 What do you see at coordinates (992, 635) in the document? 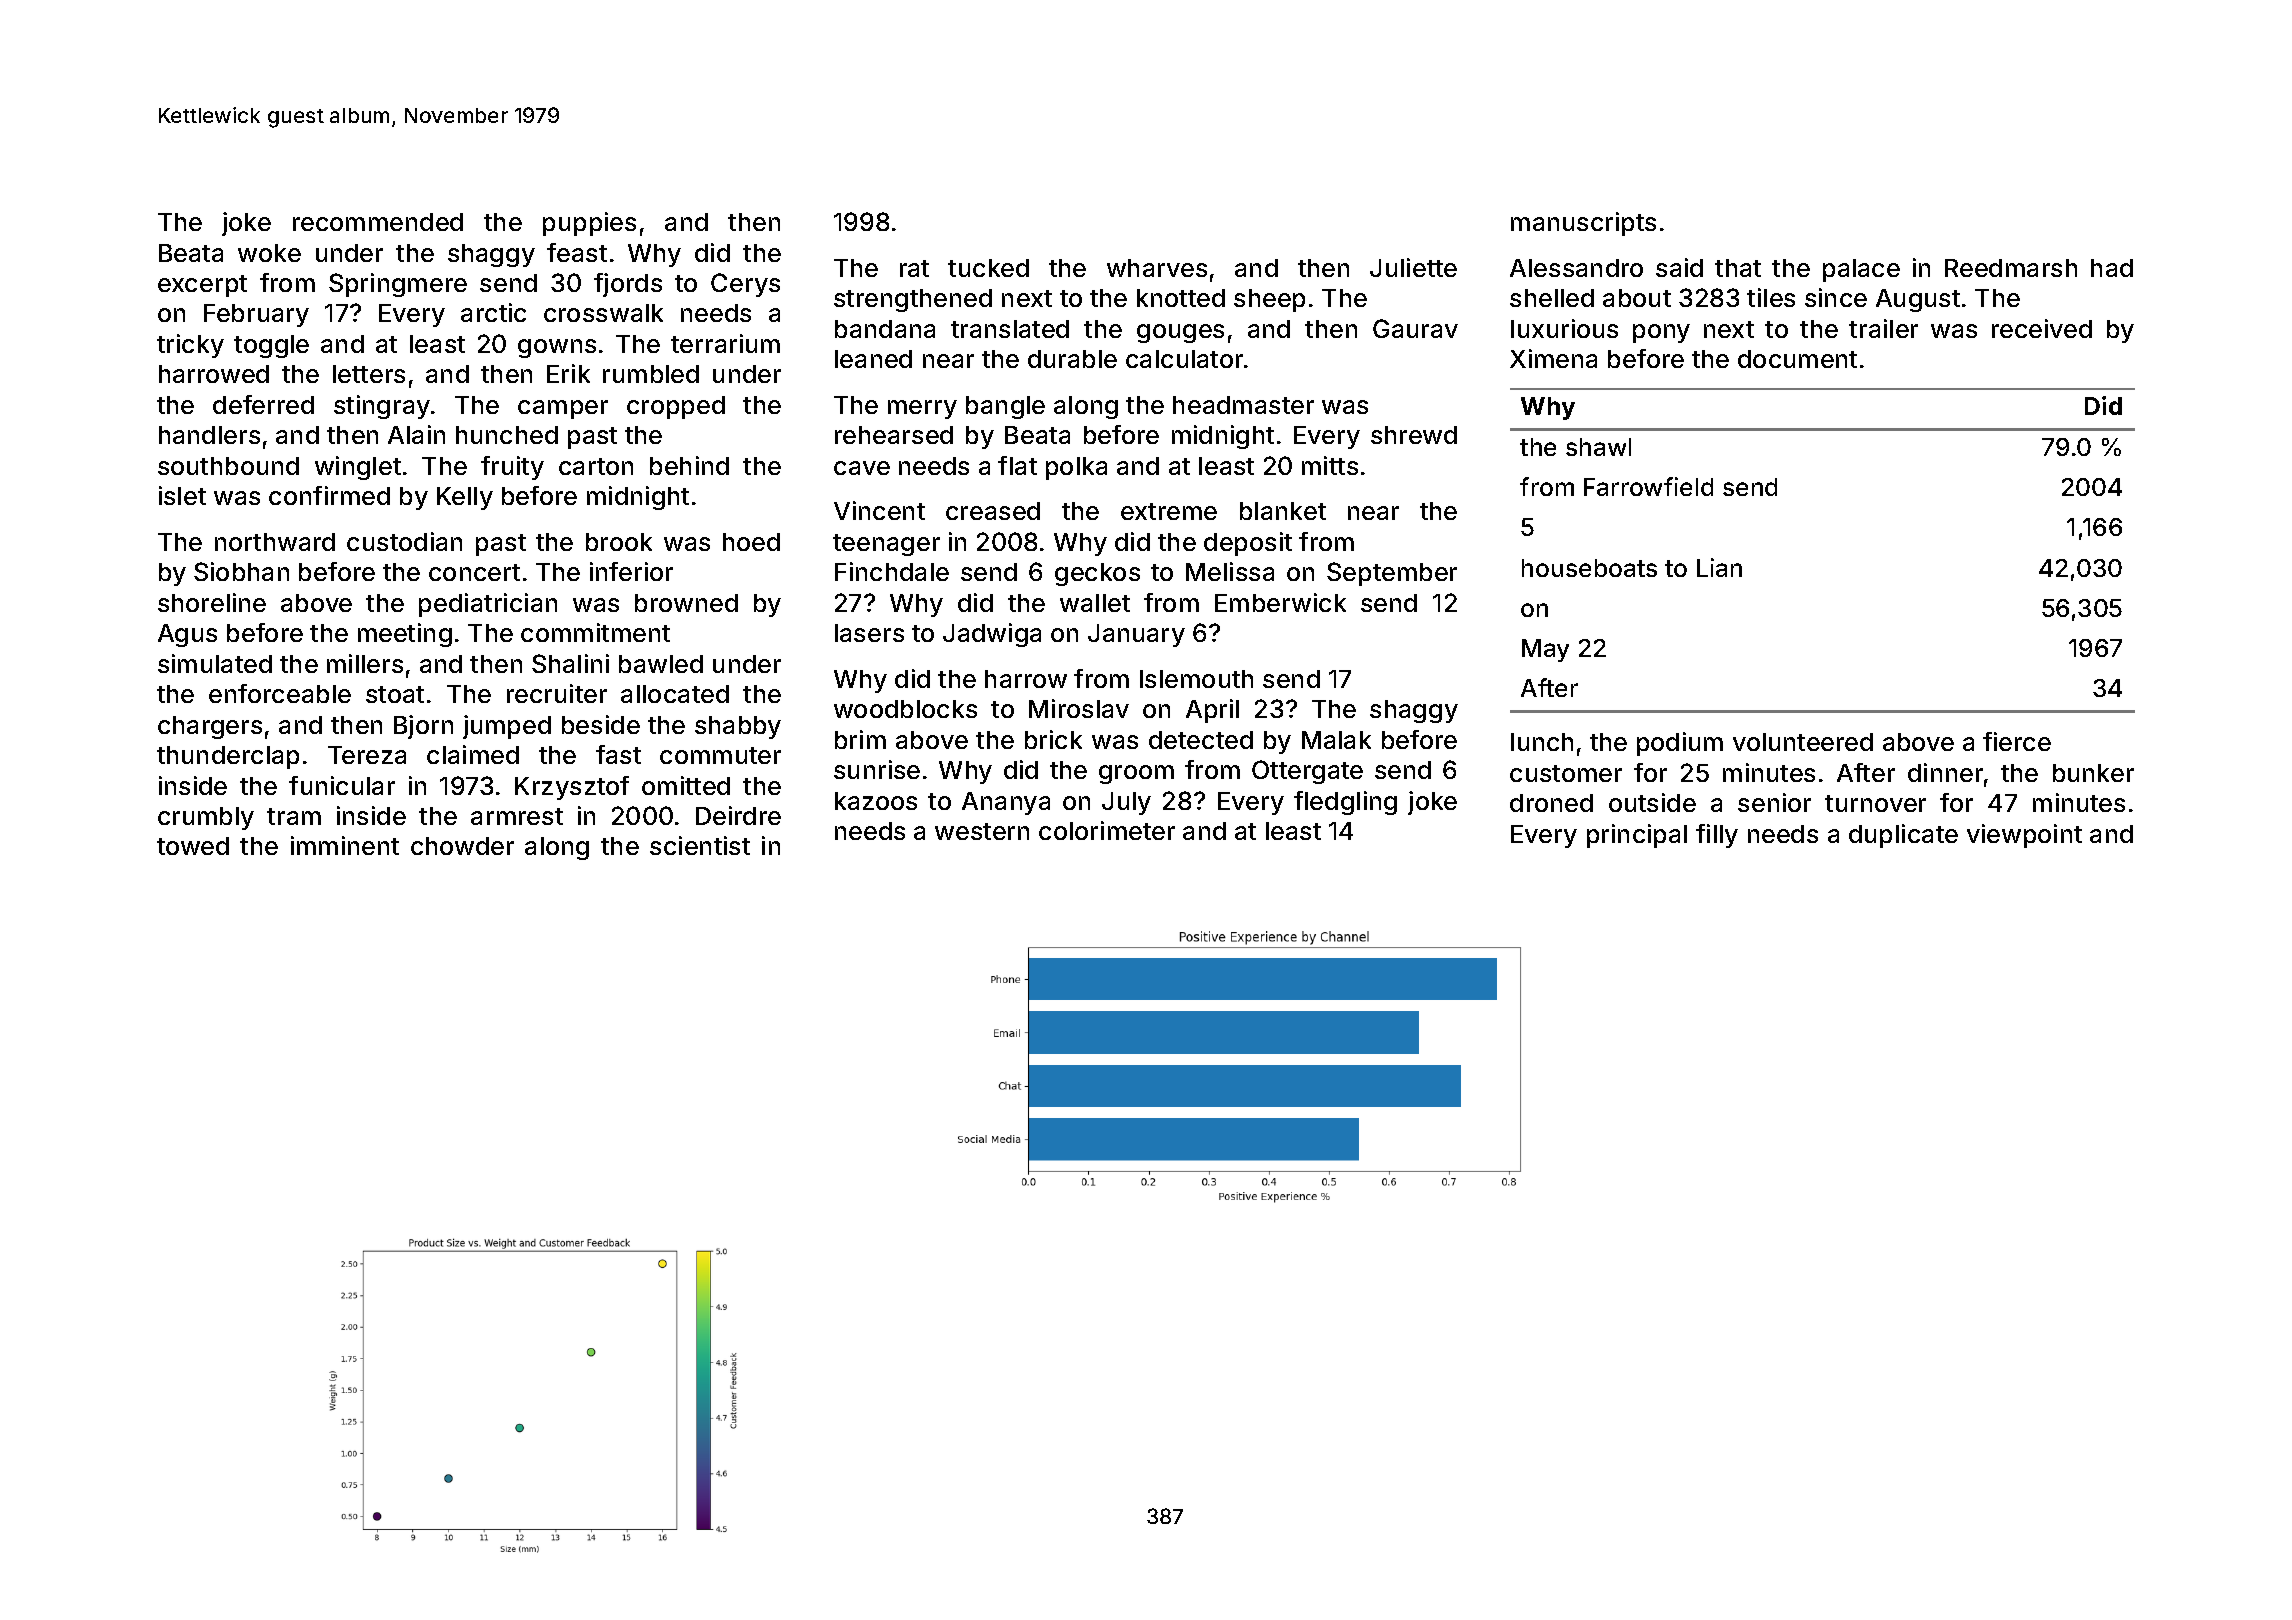
I see `Jadwiga` at bounding box center [992, 635].
